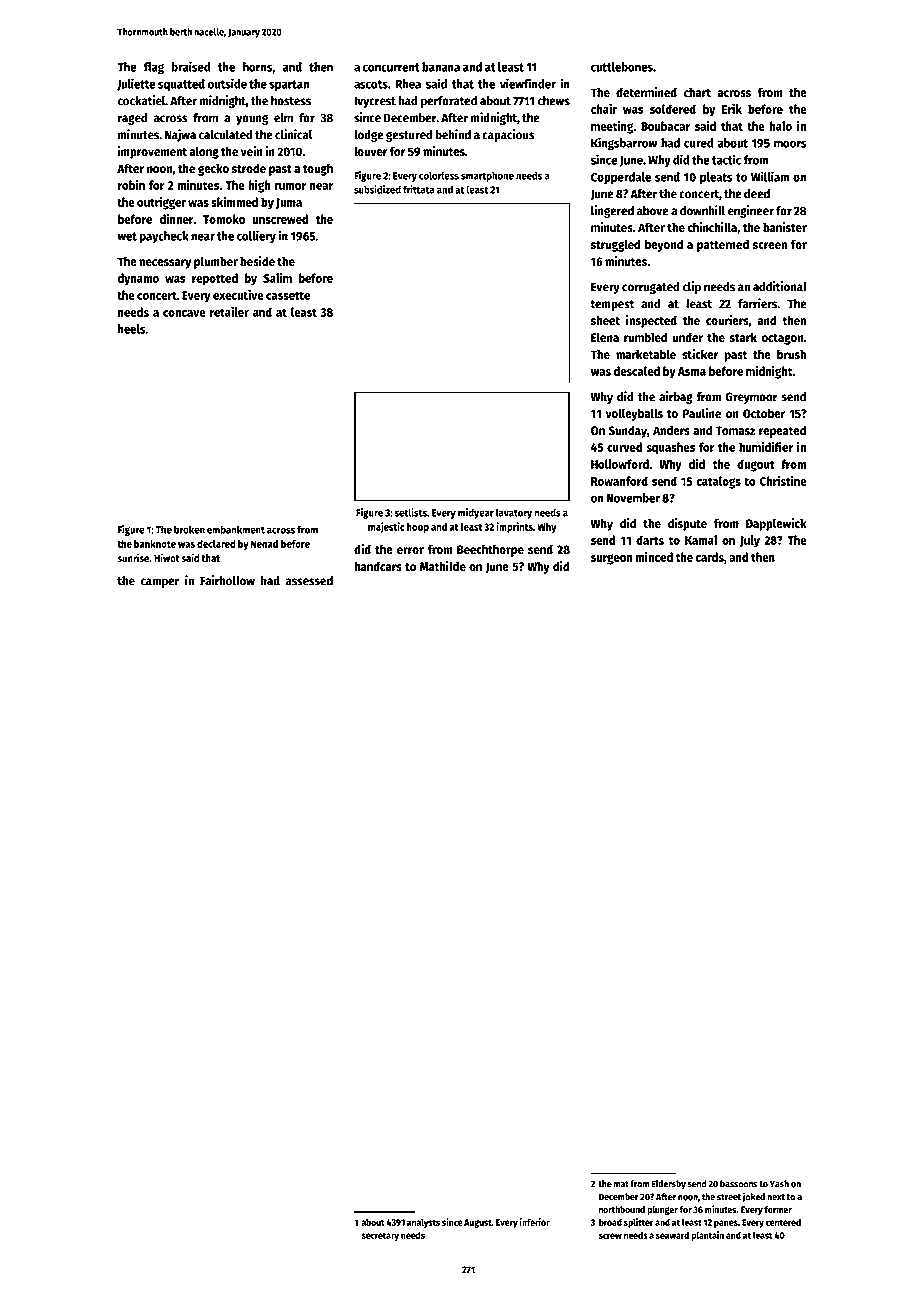 The image size is (924, 1308). I want to click on surgeon, so click(612, 559).
